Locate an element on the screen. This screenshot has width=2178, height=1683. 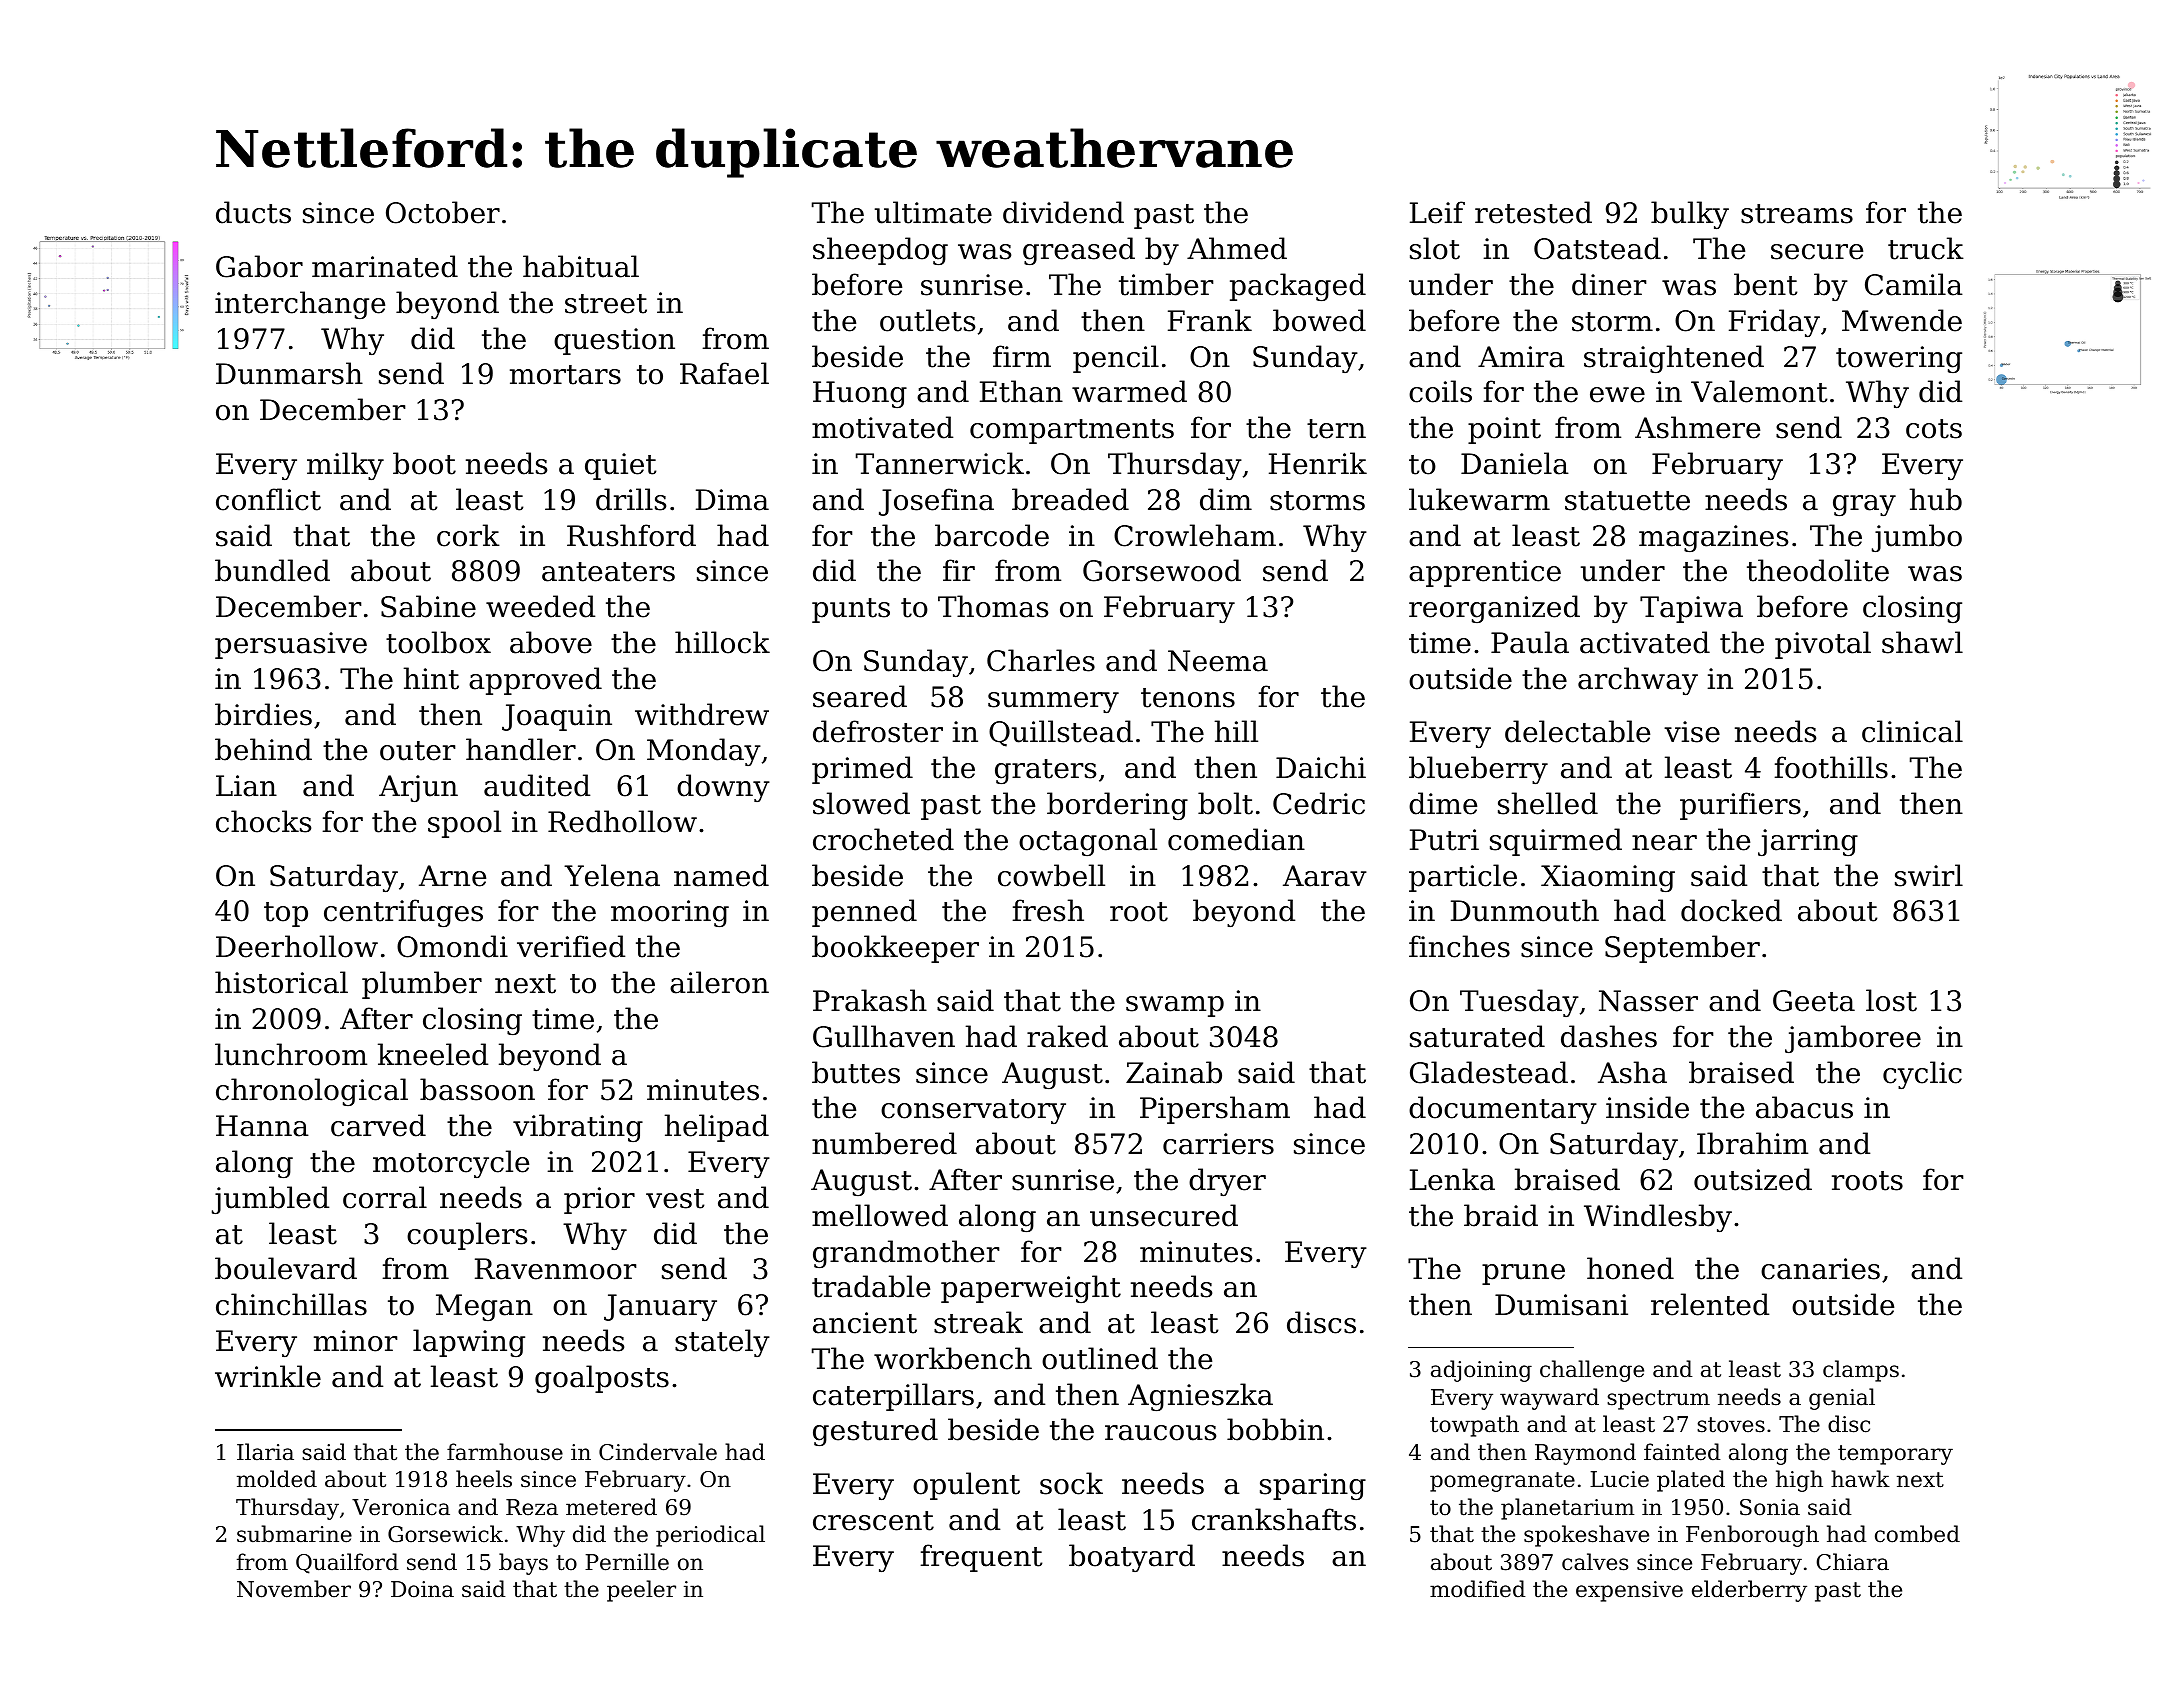
streams is located at coordinates (1797, 214).
